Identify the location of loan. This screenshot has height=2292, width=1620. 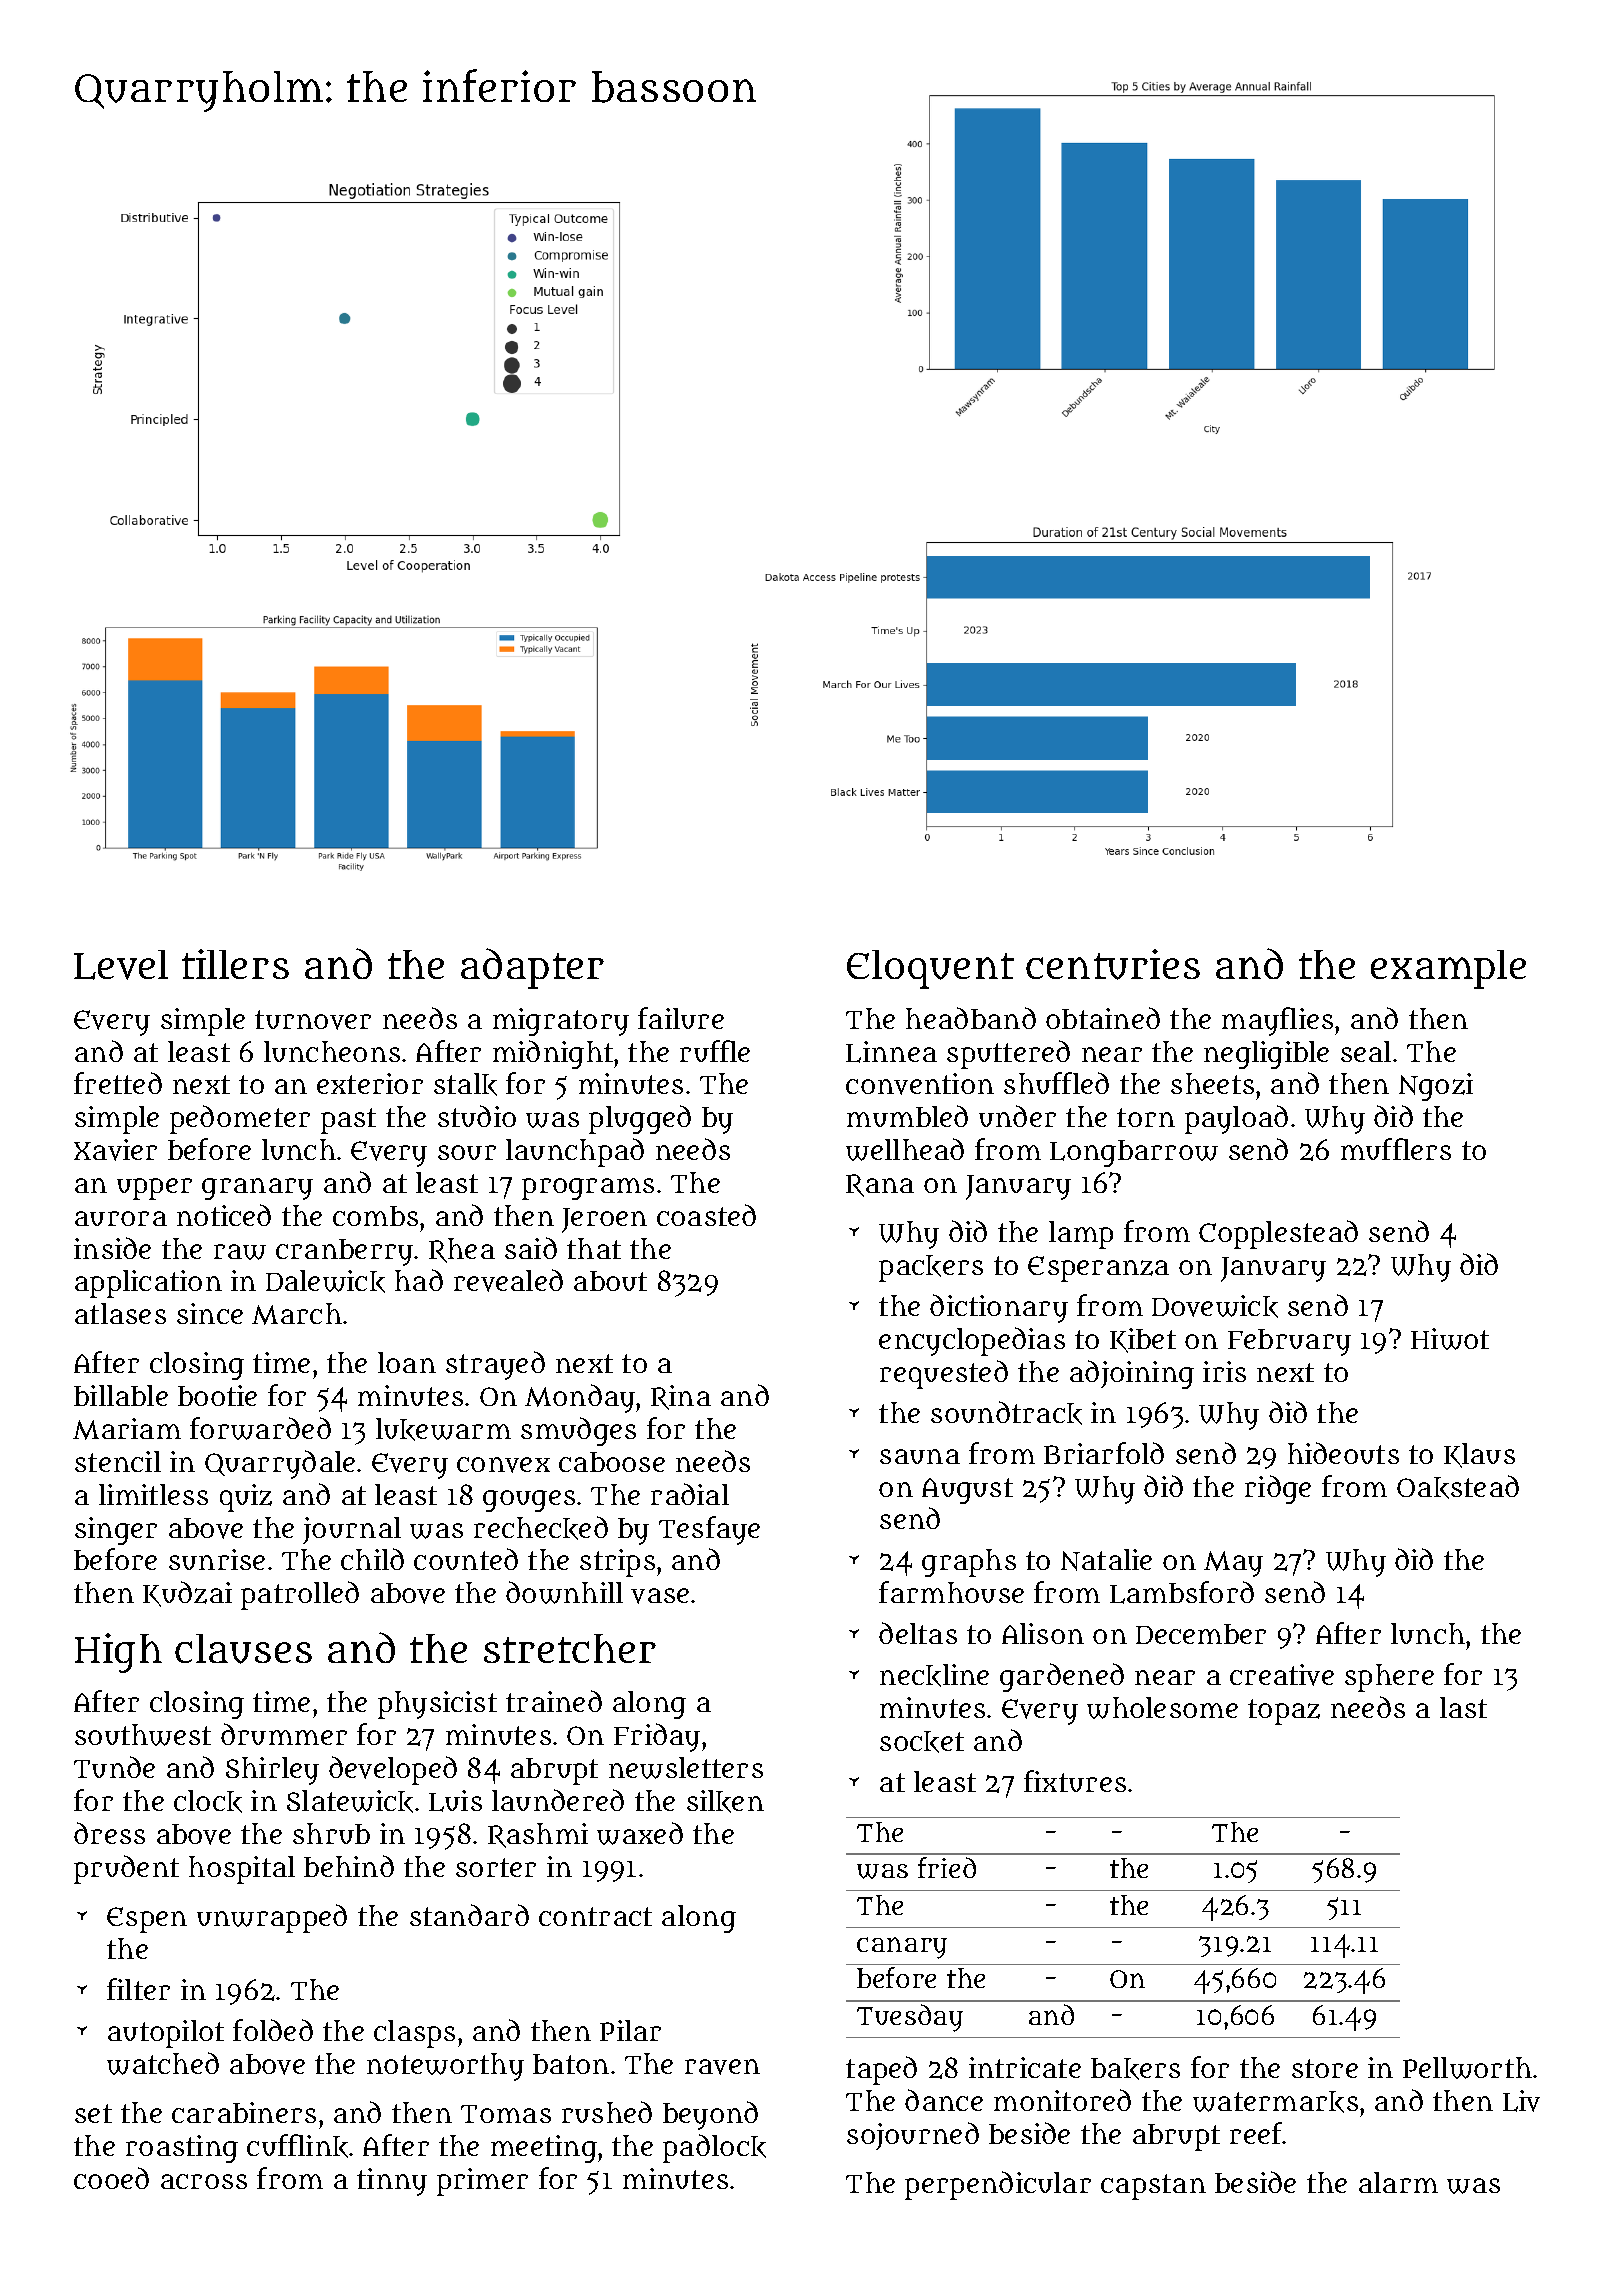
(407, 1362).
